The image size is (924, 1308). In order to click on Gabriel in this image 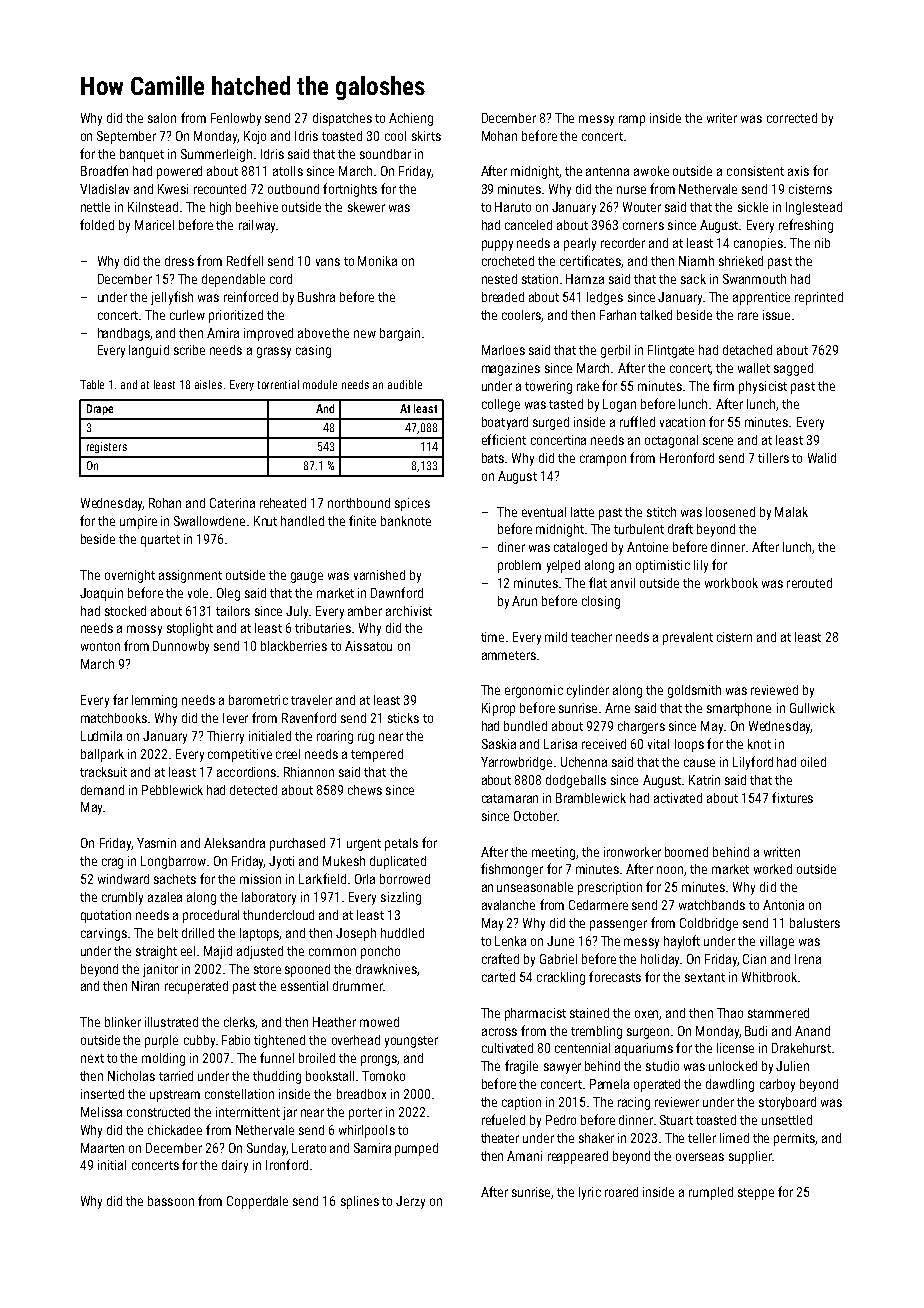, I will do `click(558, 959)`.
